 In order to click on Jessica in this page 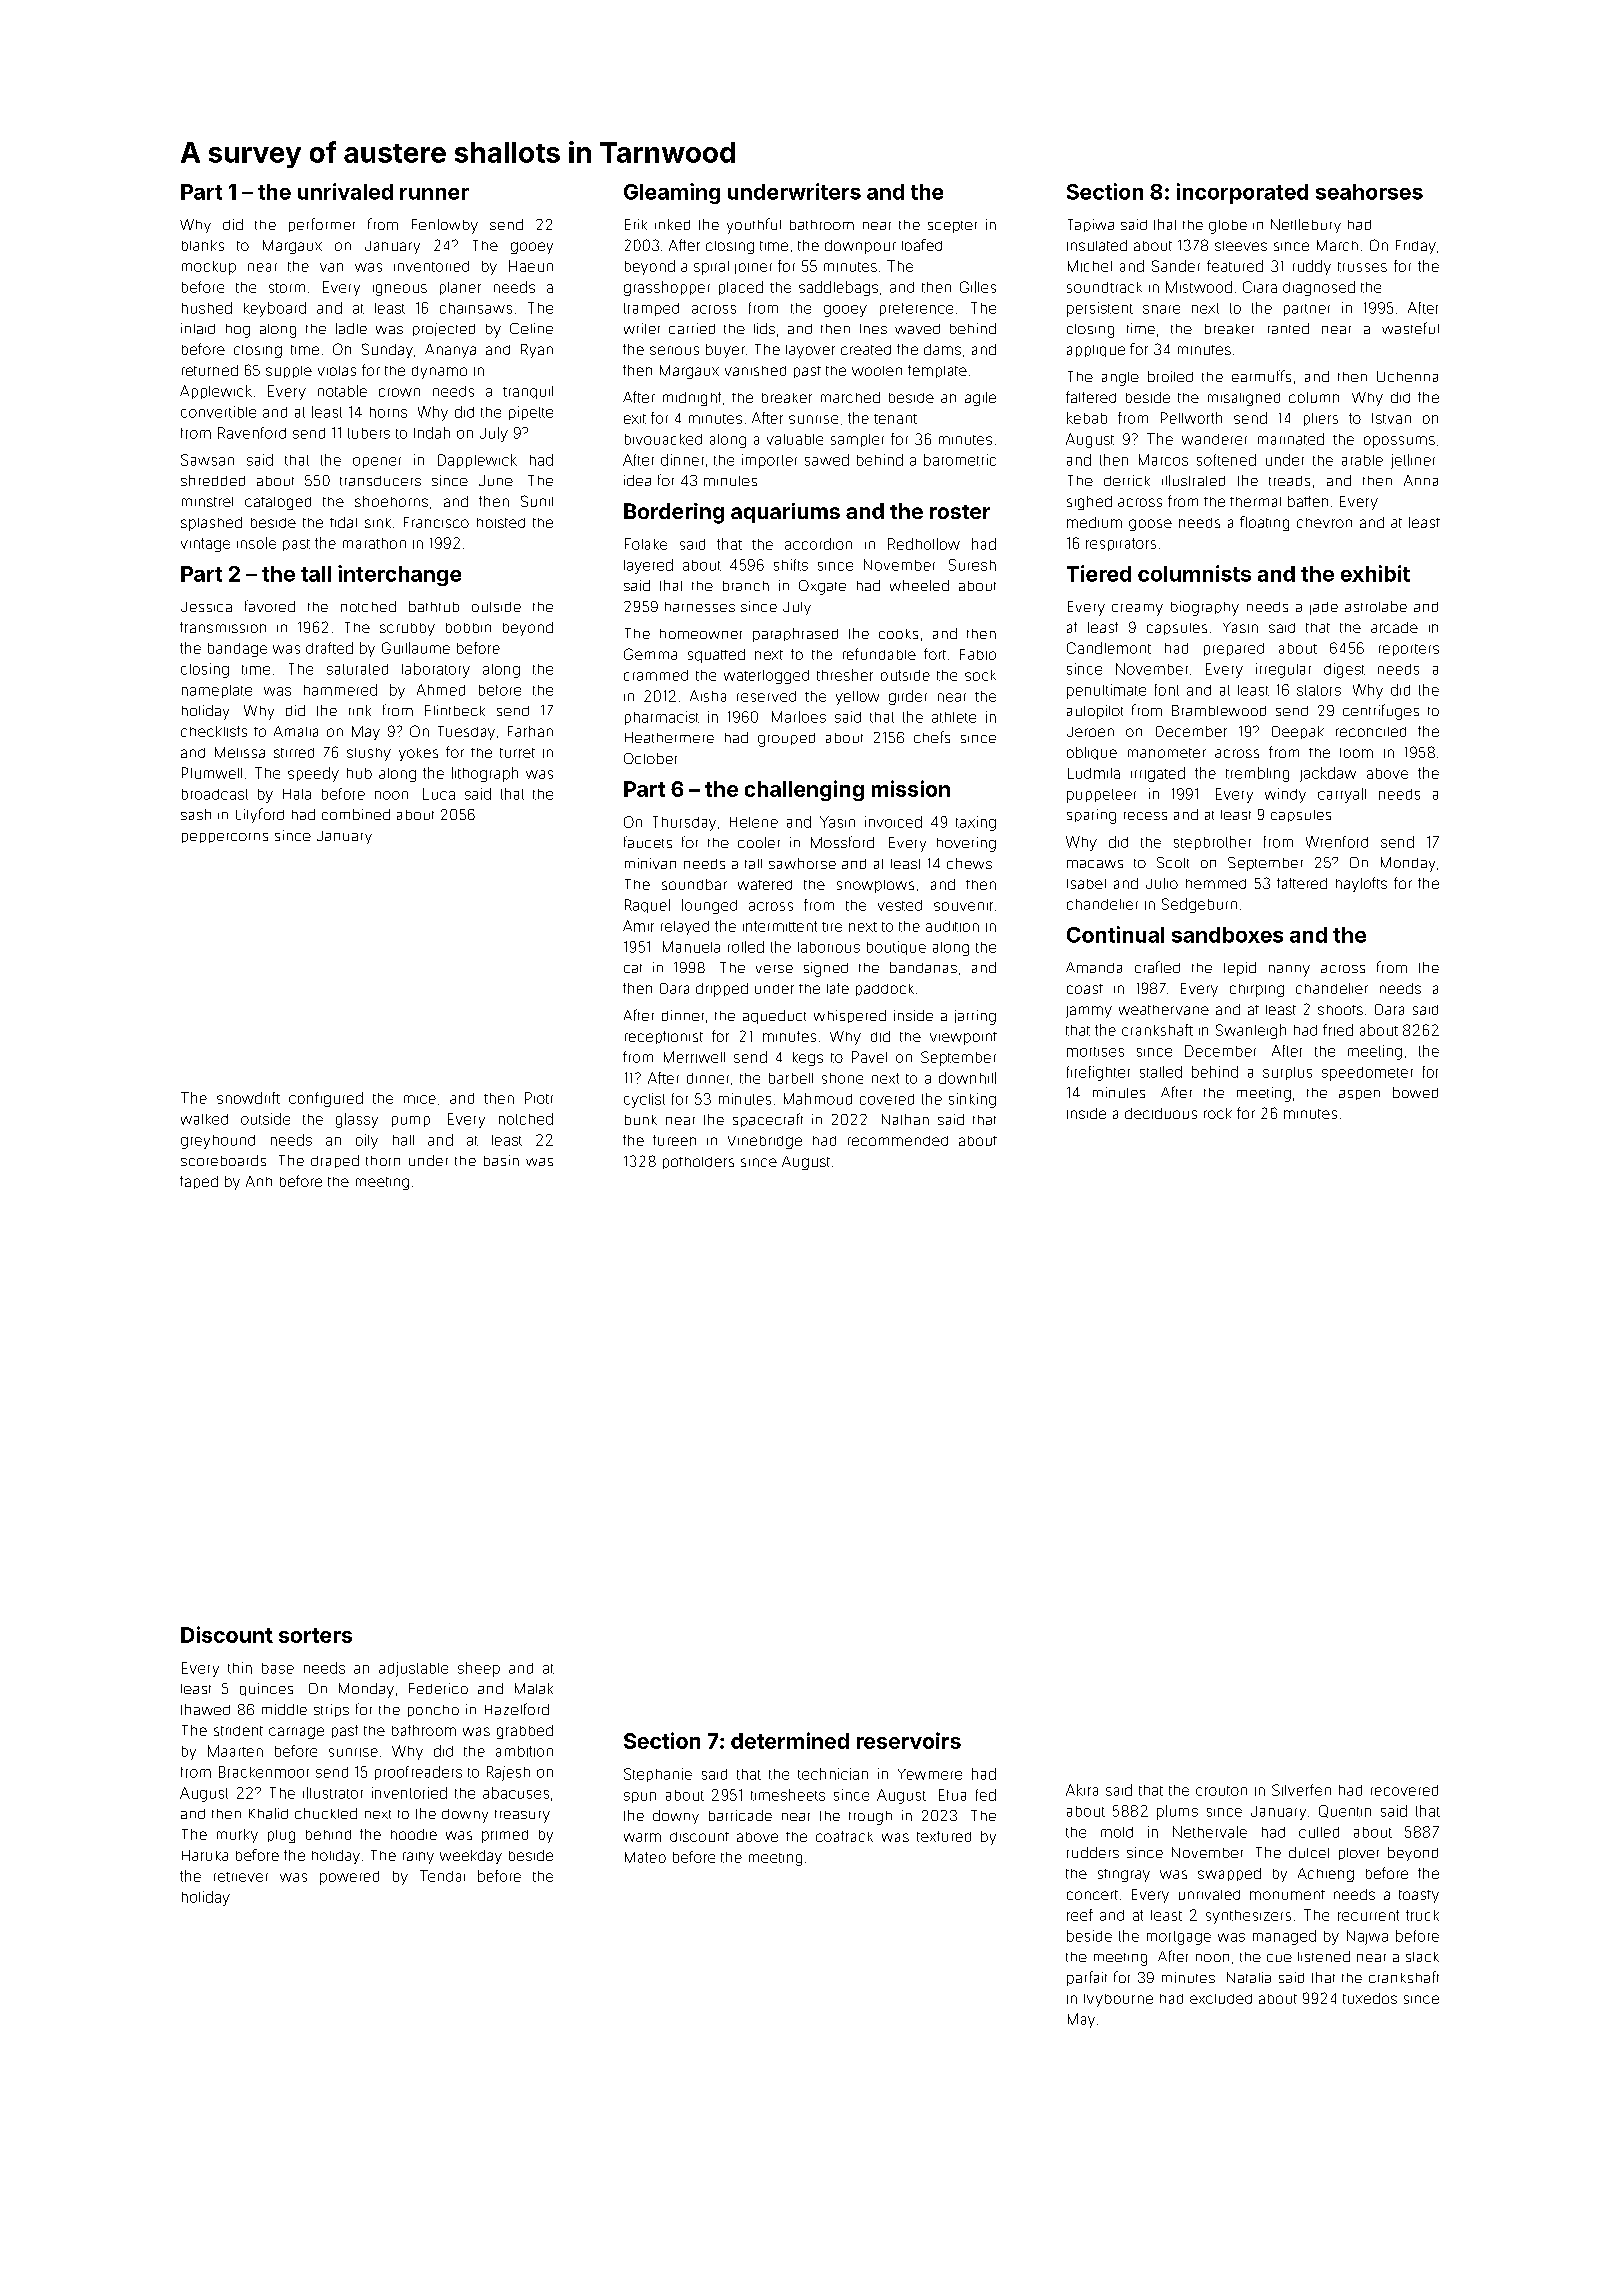, I will do `click(206, 607)`.
